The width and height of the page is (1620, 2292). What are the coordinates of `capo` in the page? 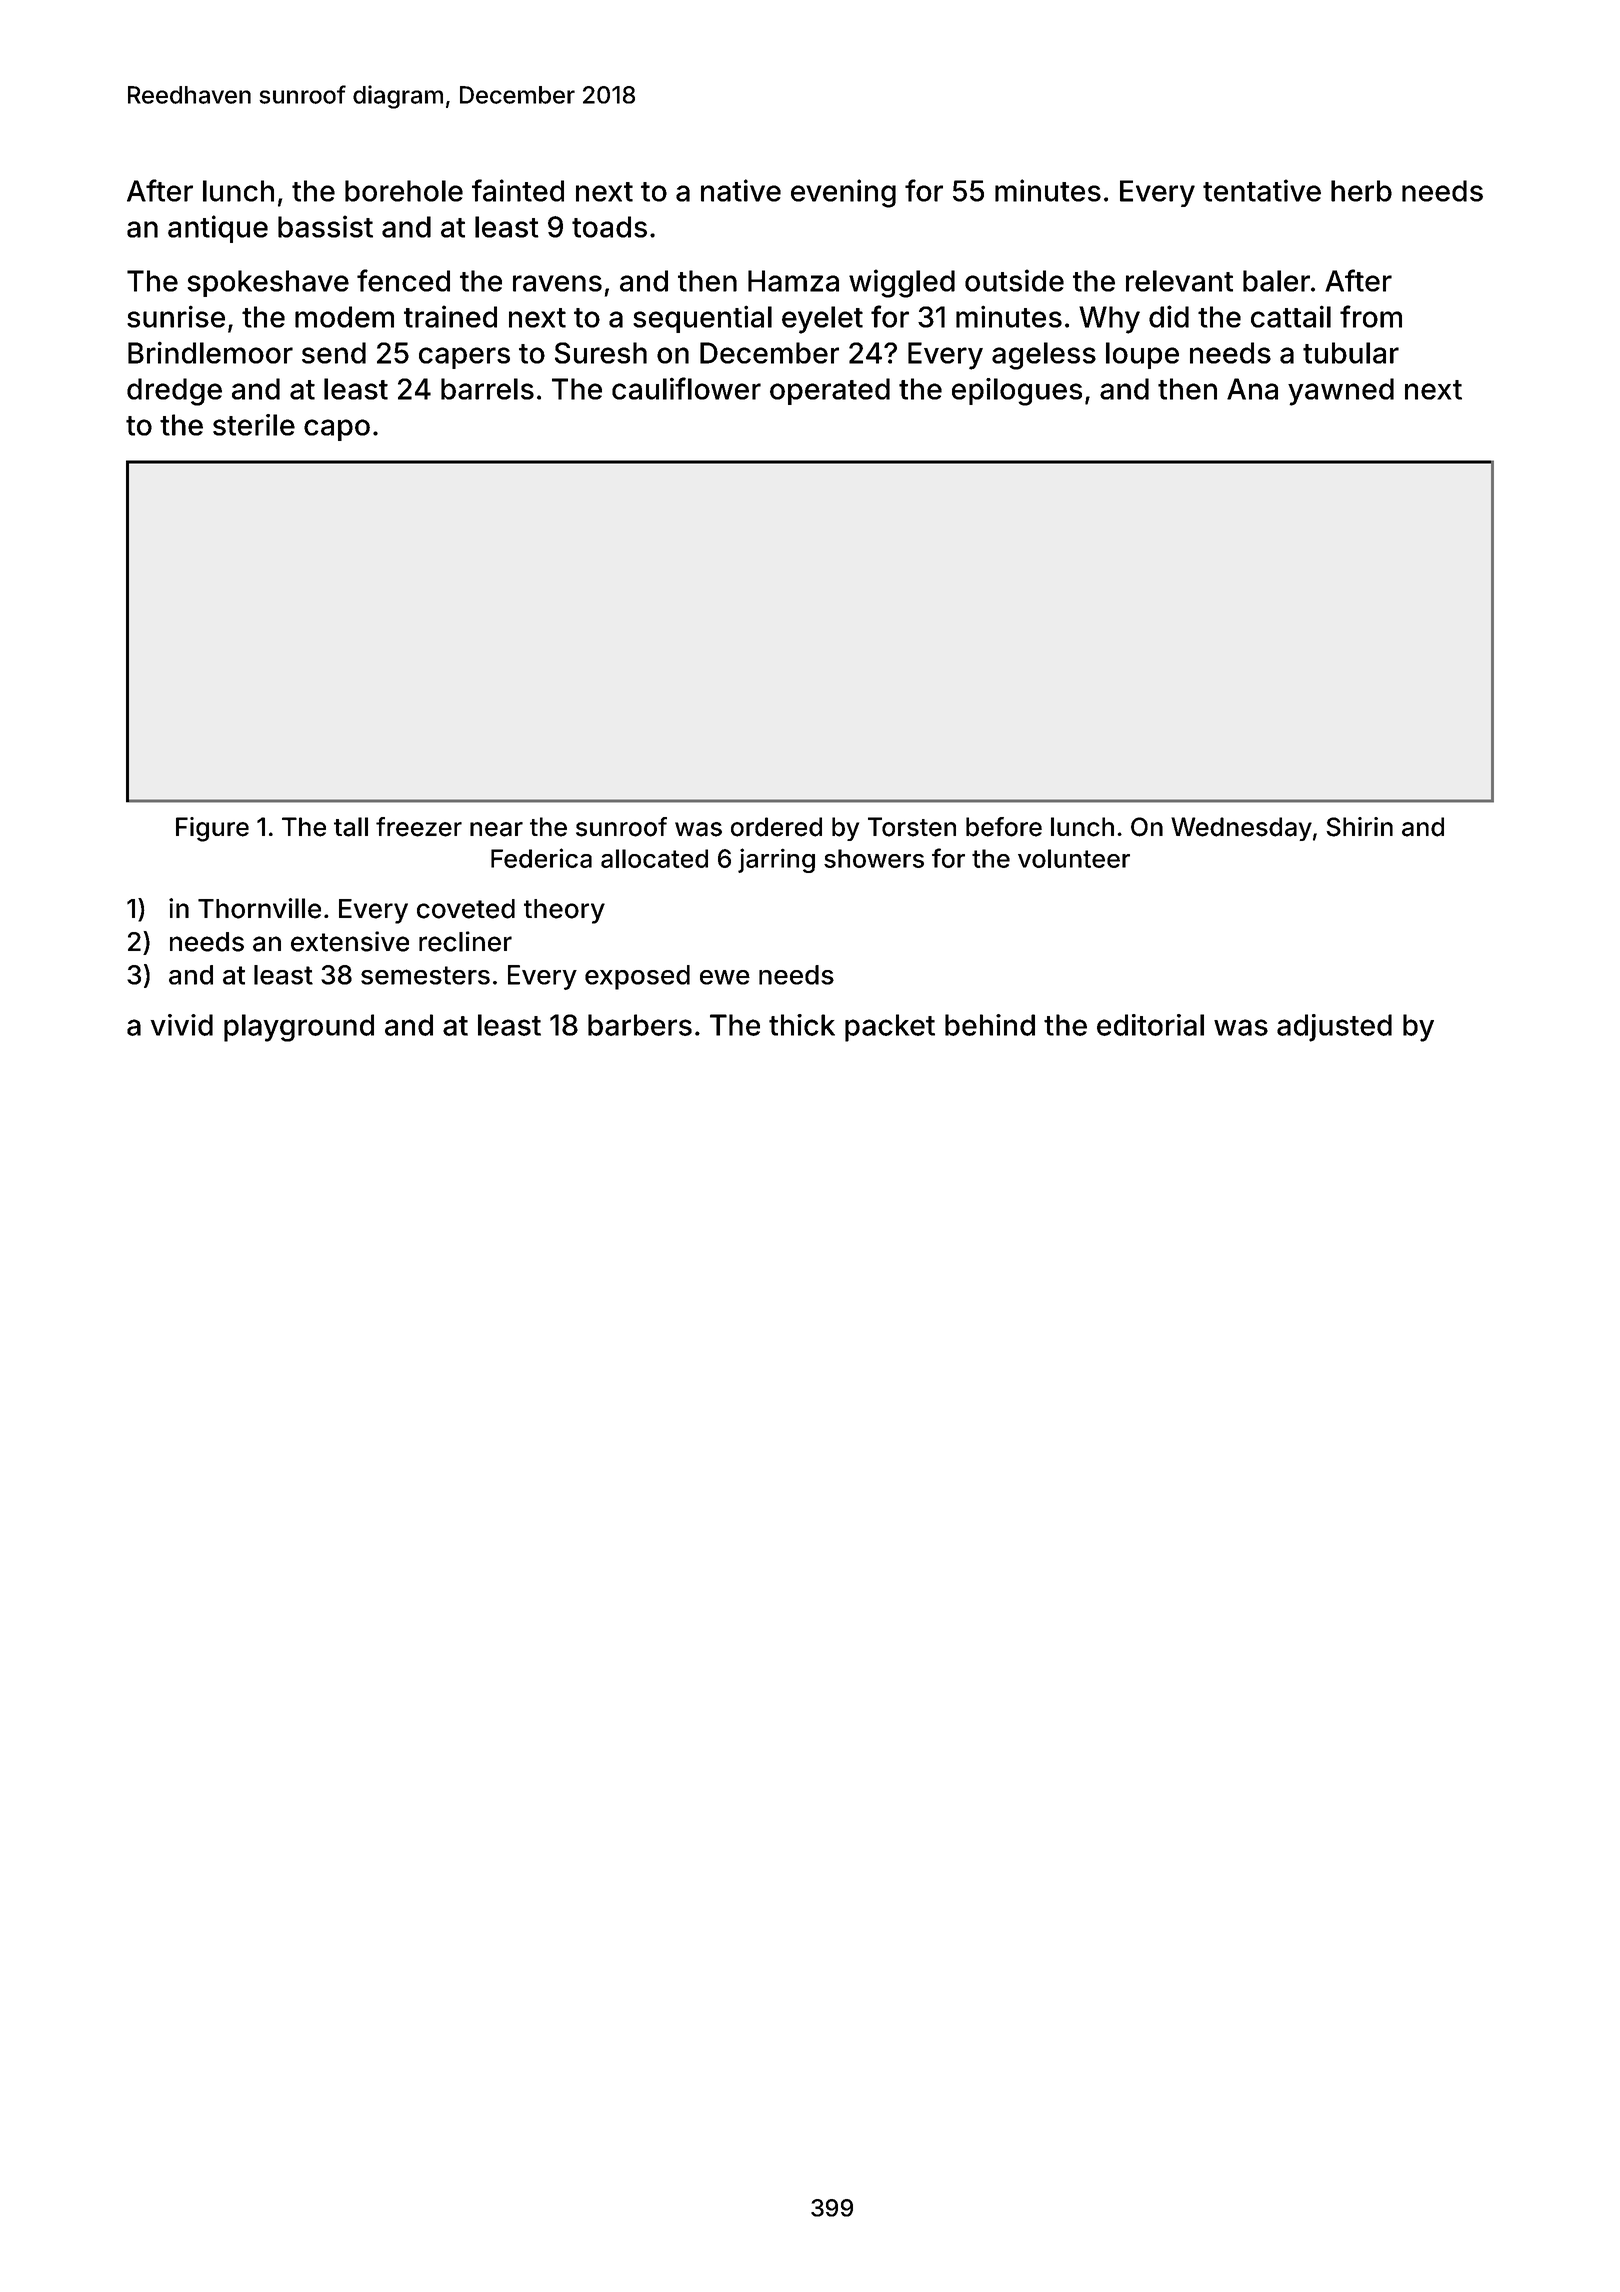 It's located at (337, 430).
